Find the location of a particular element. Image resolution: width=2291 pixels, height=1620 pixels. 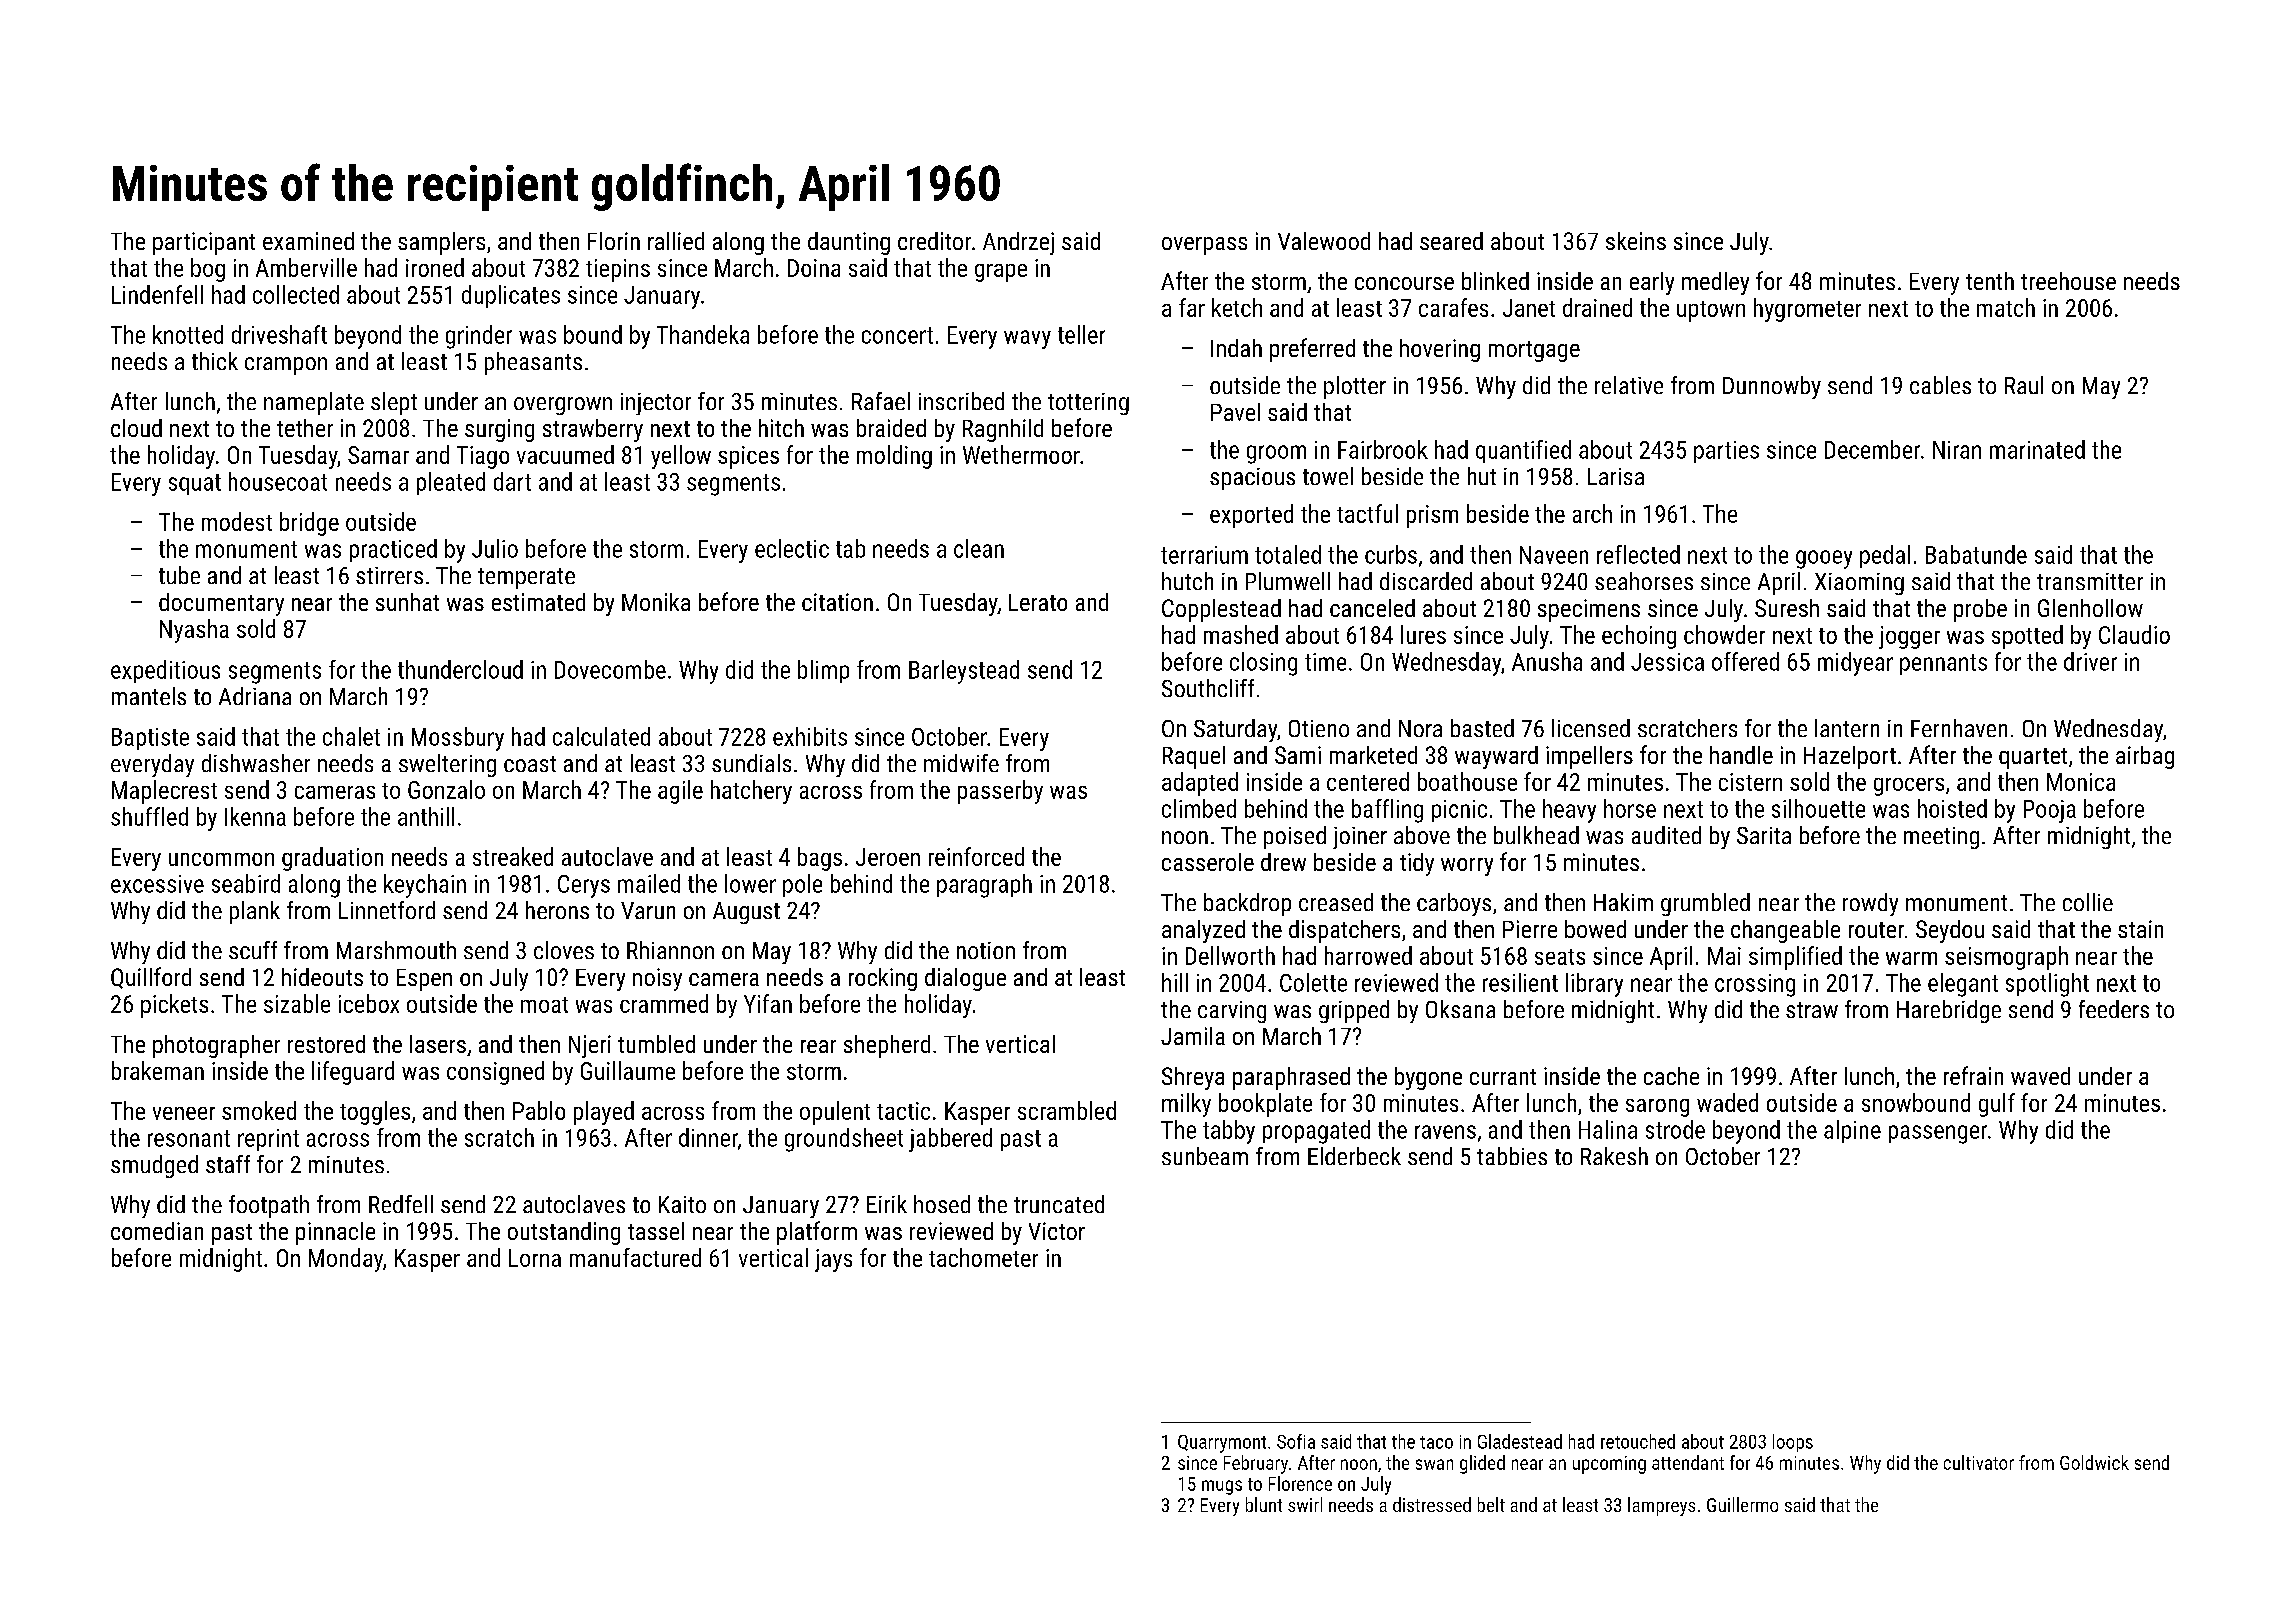

Lindenfell is located at coordinates (157, 294).
